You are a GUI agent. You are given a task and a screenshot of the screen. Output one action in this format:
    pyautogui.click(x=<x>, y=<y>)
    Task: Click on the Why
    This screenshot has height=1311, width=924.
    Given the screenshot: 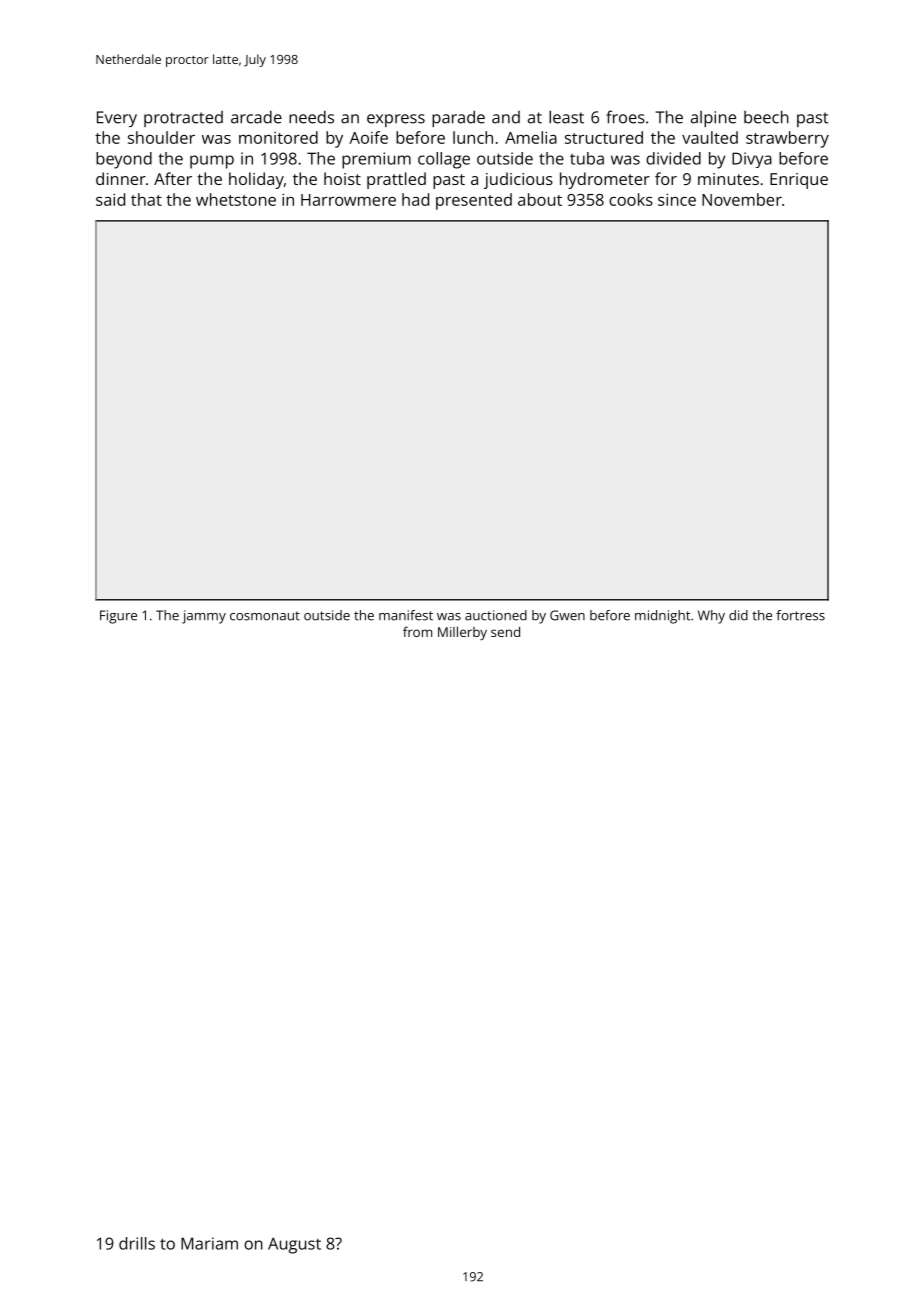 What is the action you would take?
    pyautogui.click(x=711, y=617)
